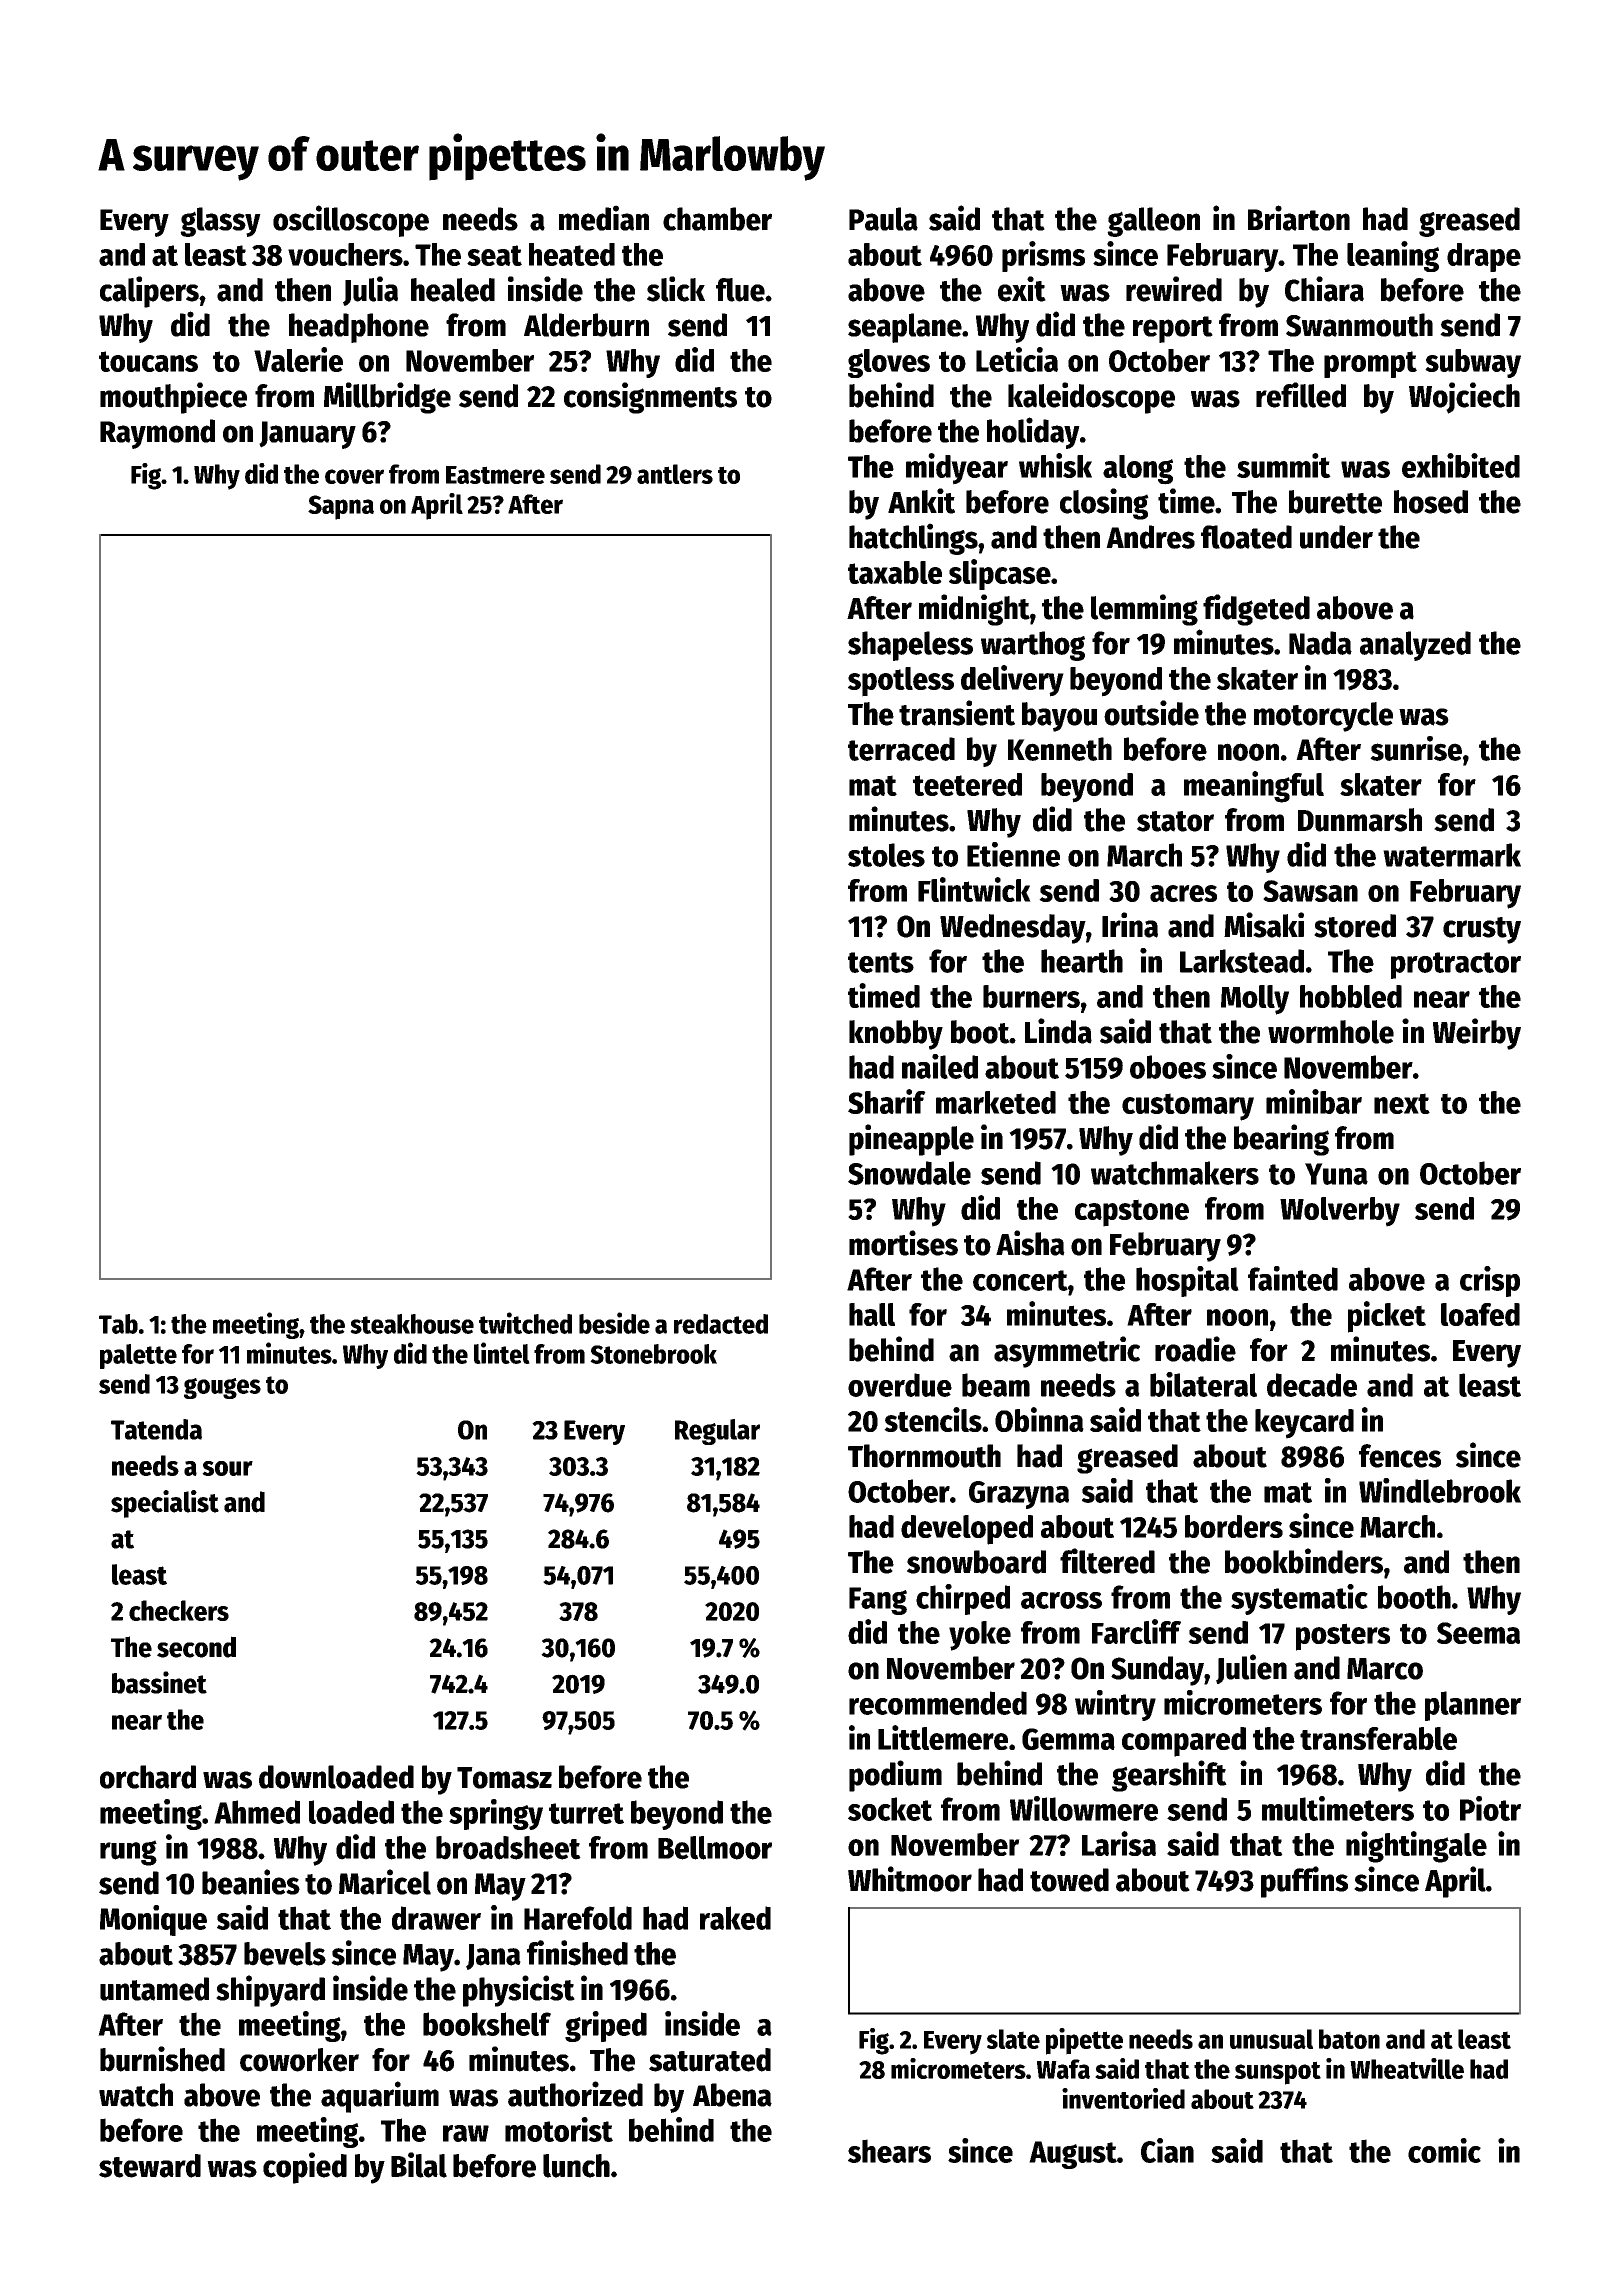 Image resolution: width=1620 pixels, height=2292 pixels. I want to click on bassinet, so click(159, 1682).
